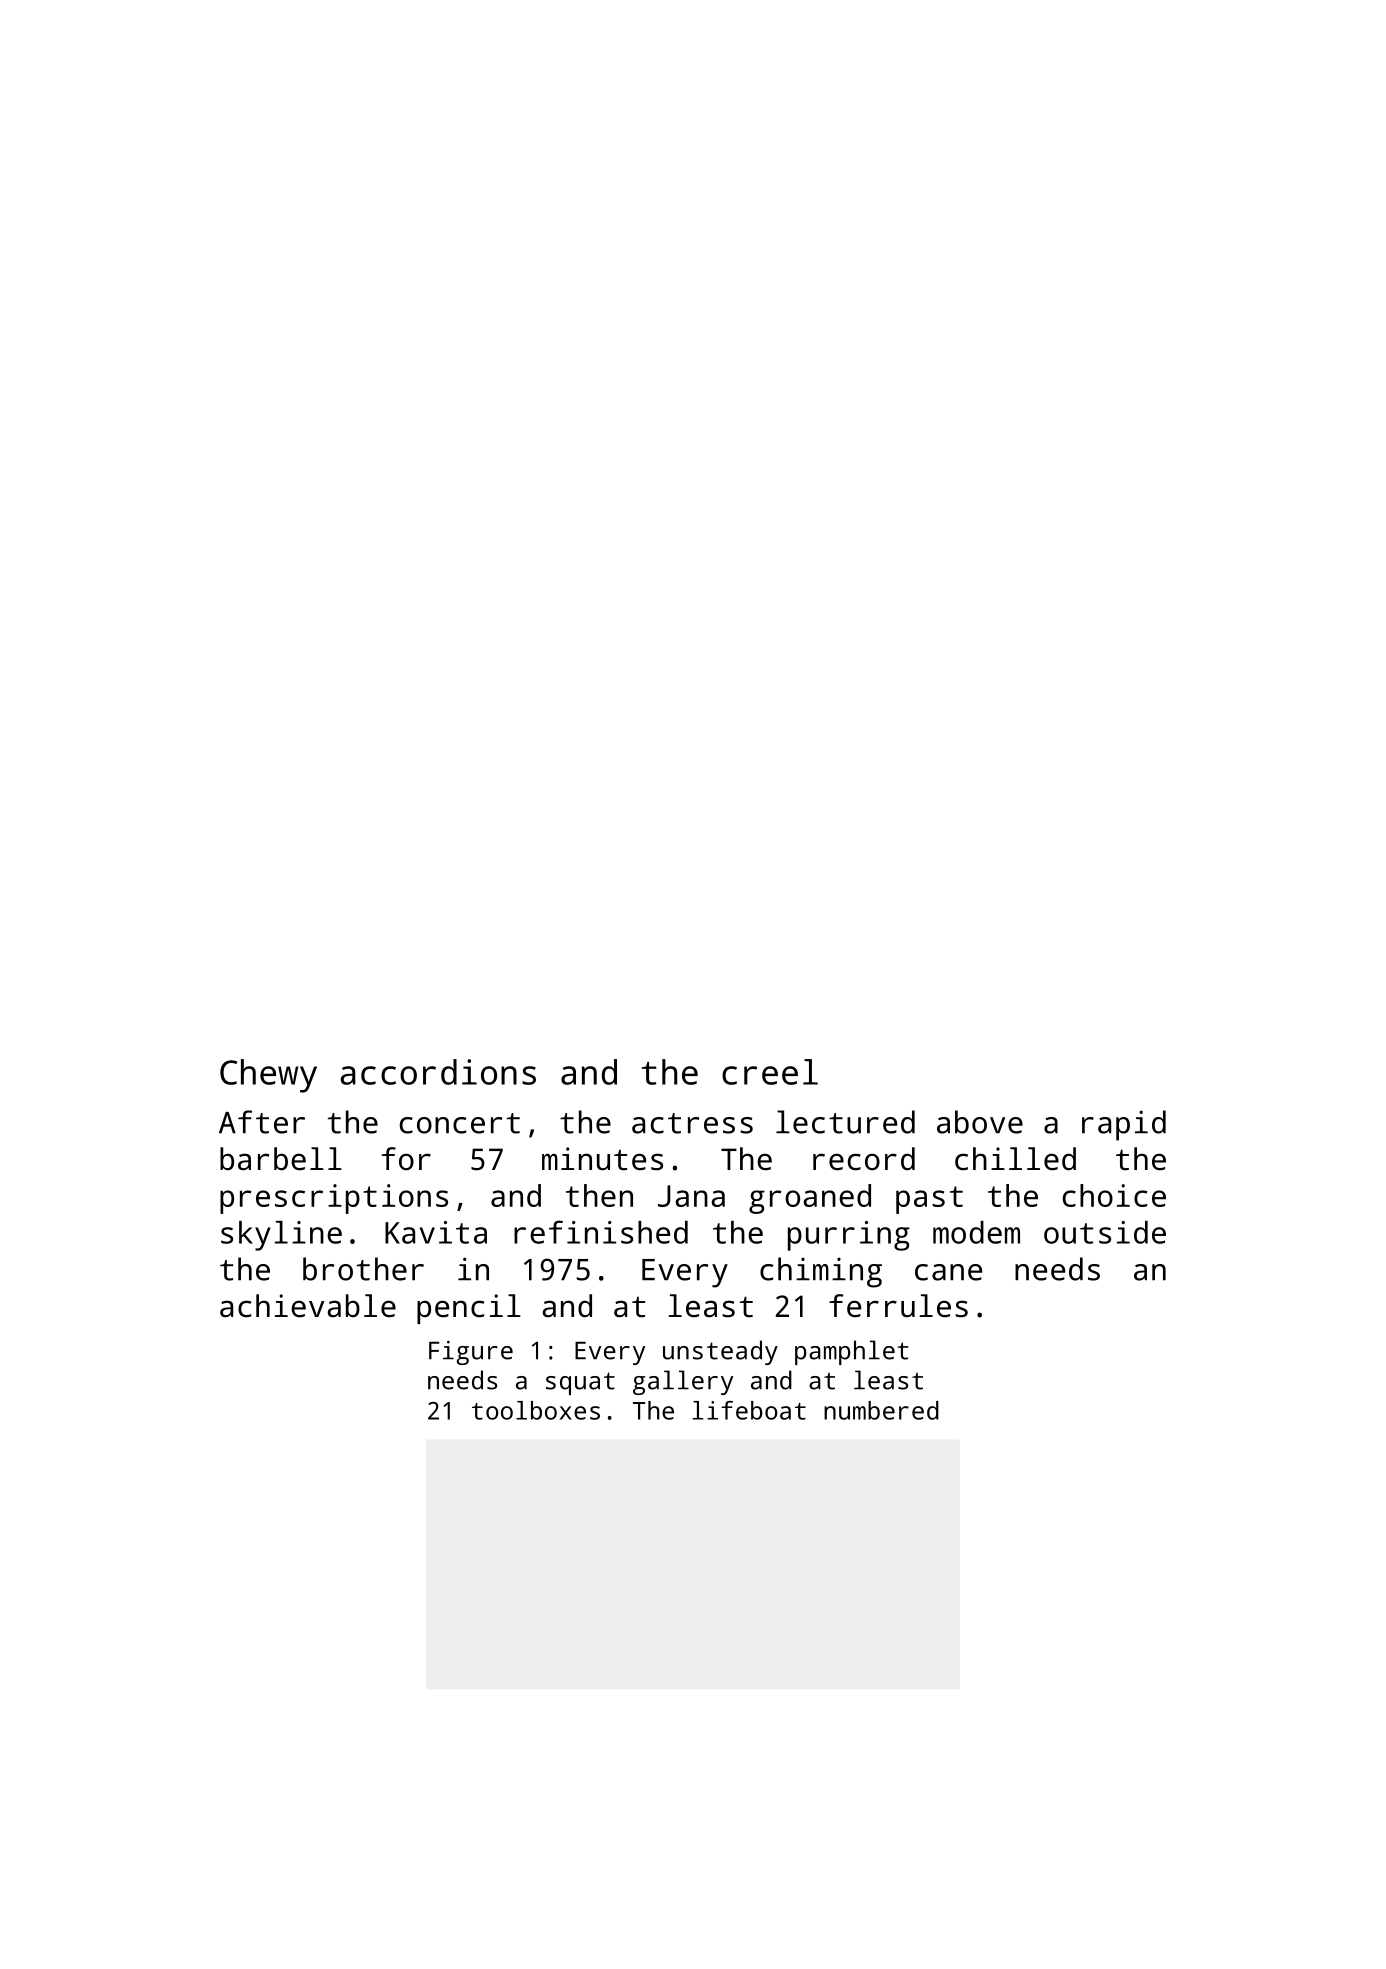  Describe the element at coordinates (268, 1076) in the image. I see `Chewy` at that location.
